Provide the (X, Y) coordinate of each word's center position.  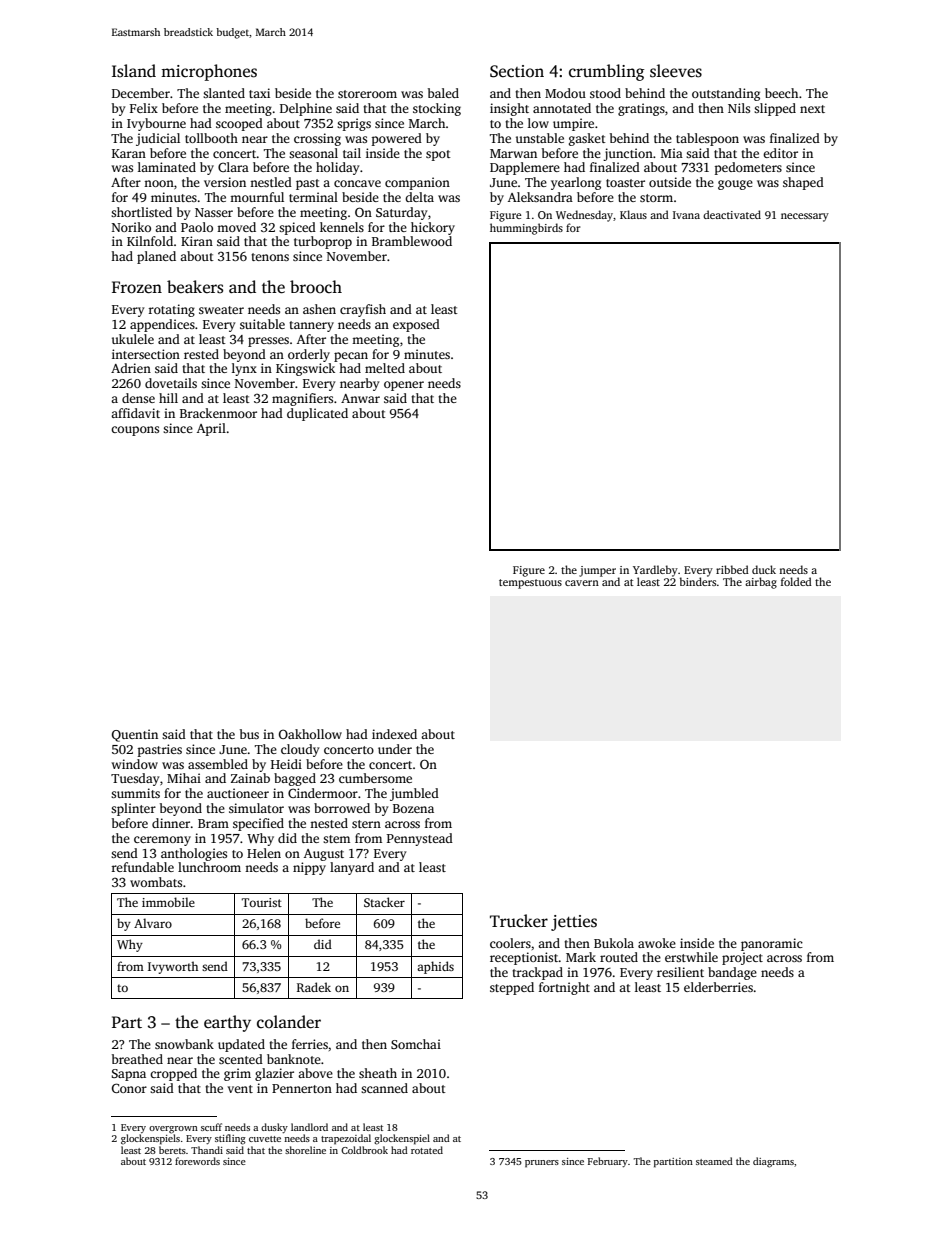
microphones (209, 72)
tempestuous (530, 584)
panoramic (772, 944)
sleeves (676, 71)
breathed (137, 1059)
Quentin (135, 735)
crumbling (607, 72)
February (608, 1162)
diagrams (773, 1162)
